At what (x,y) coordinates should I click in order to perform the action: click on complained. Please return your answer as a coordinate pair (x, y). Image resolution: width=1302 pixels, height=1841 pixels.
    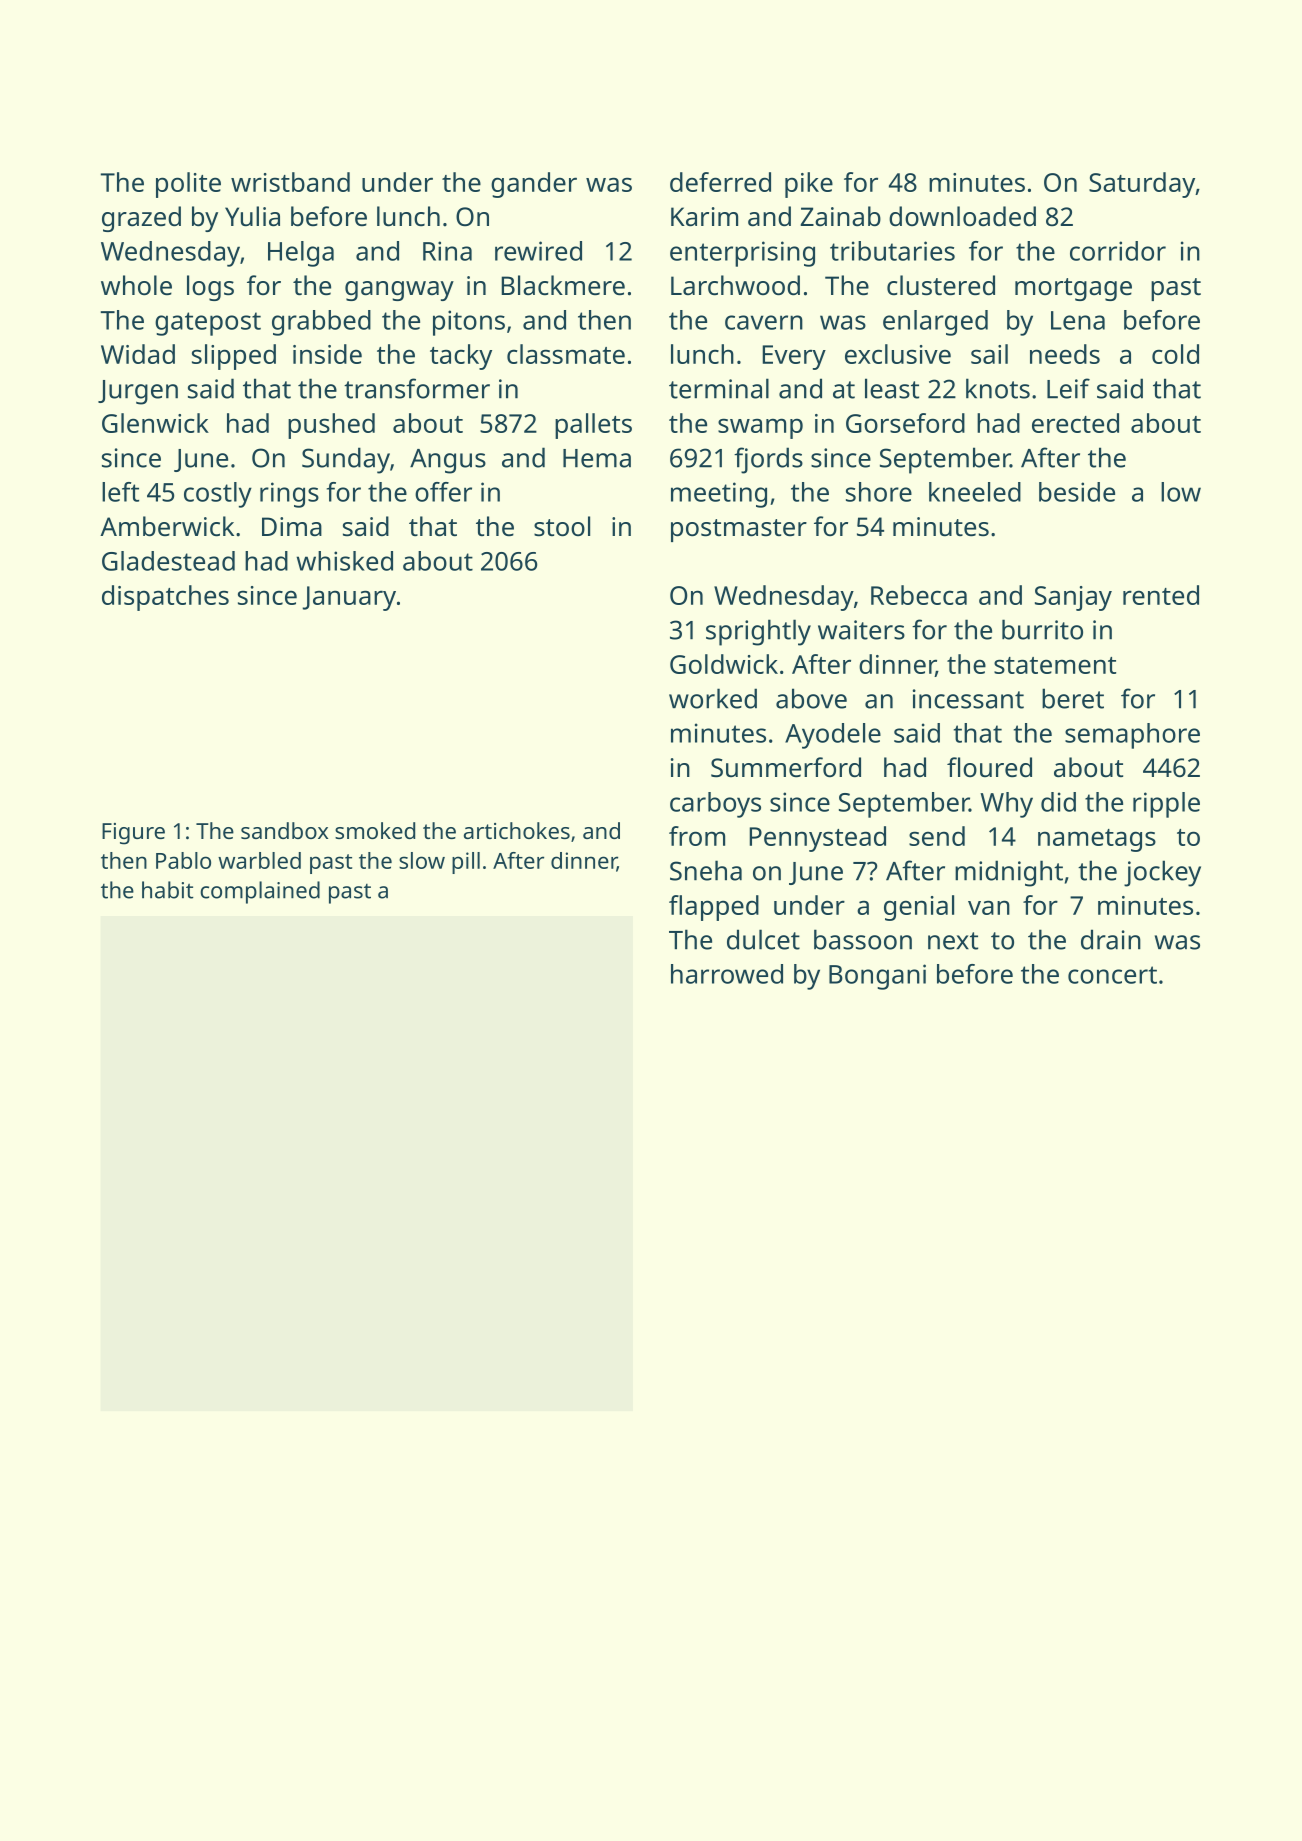
    Looking at the image, I should click on (260, 892).
